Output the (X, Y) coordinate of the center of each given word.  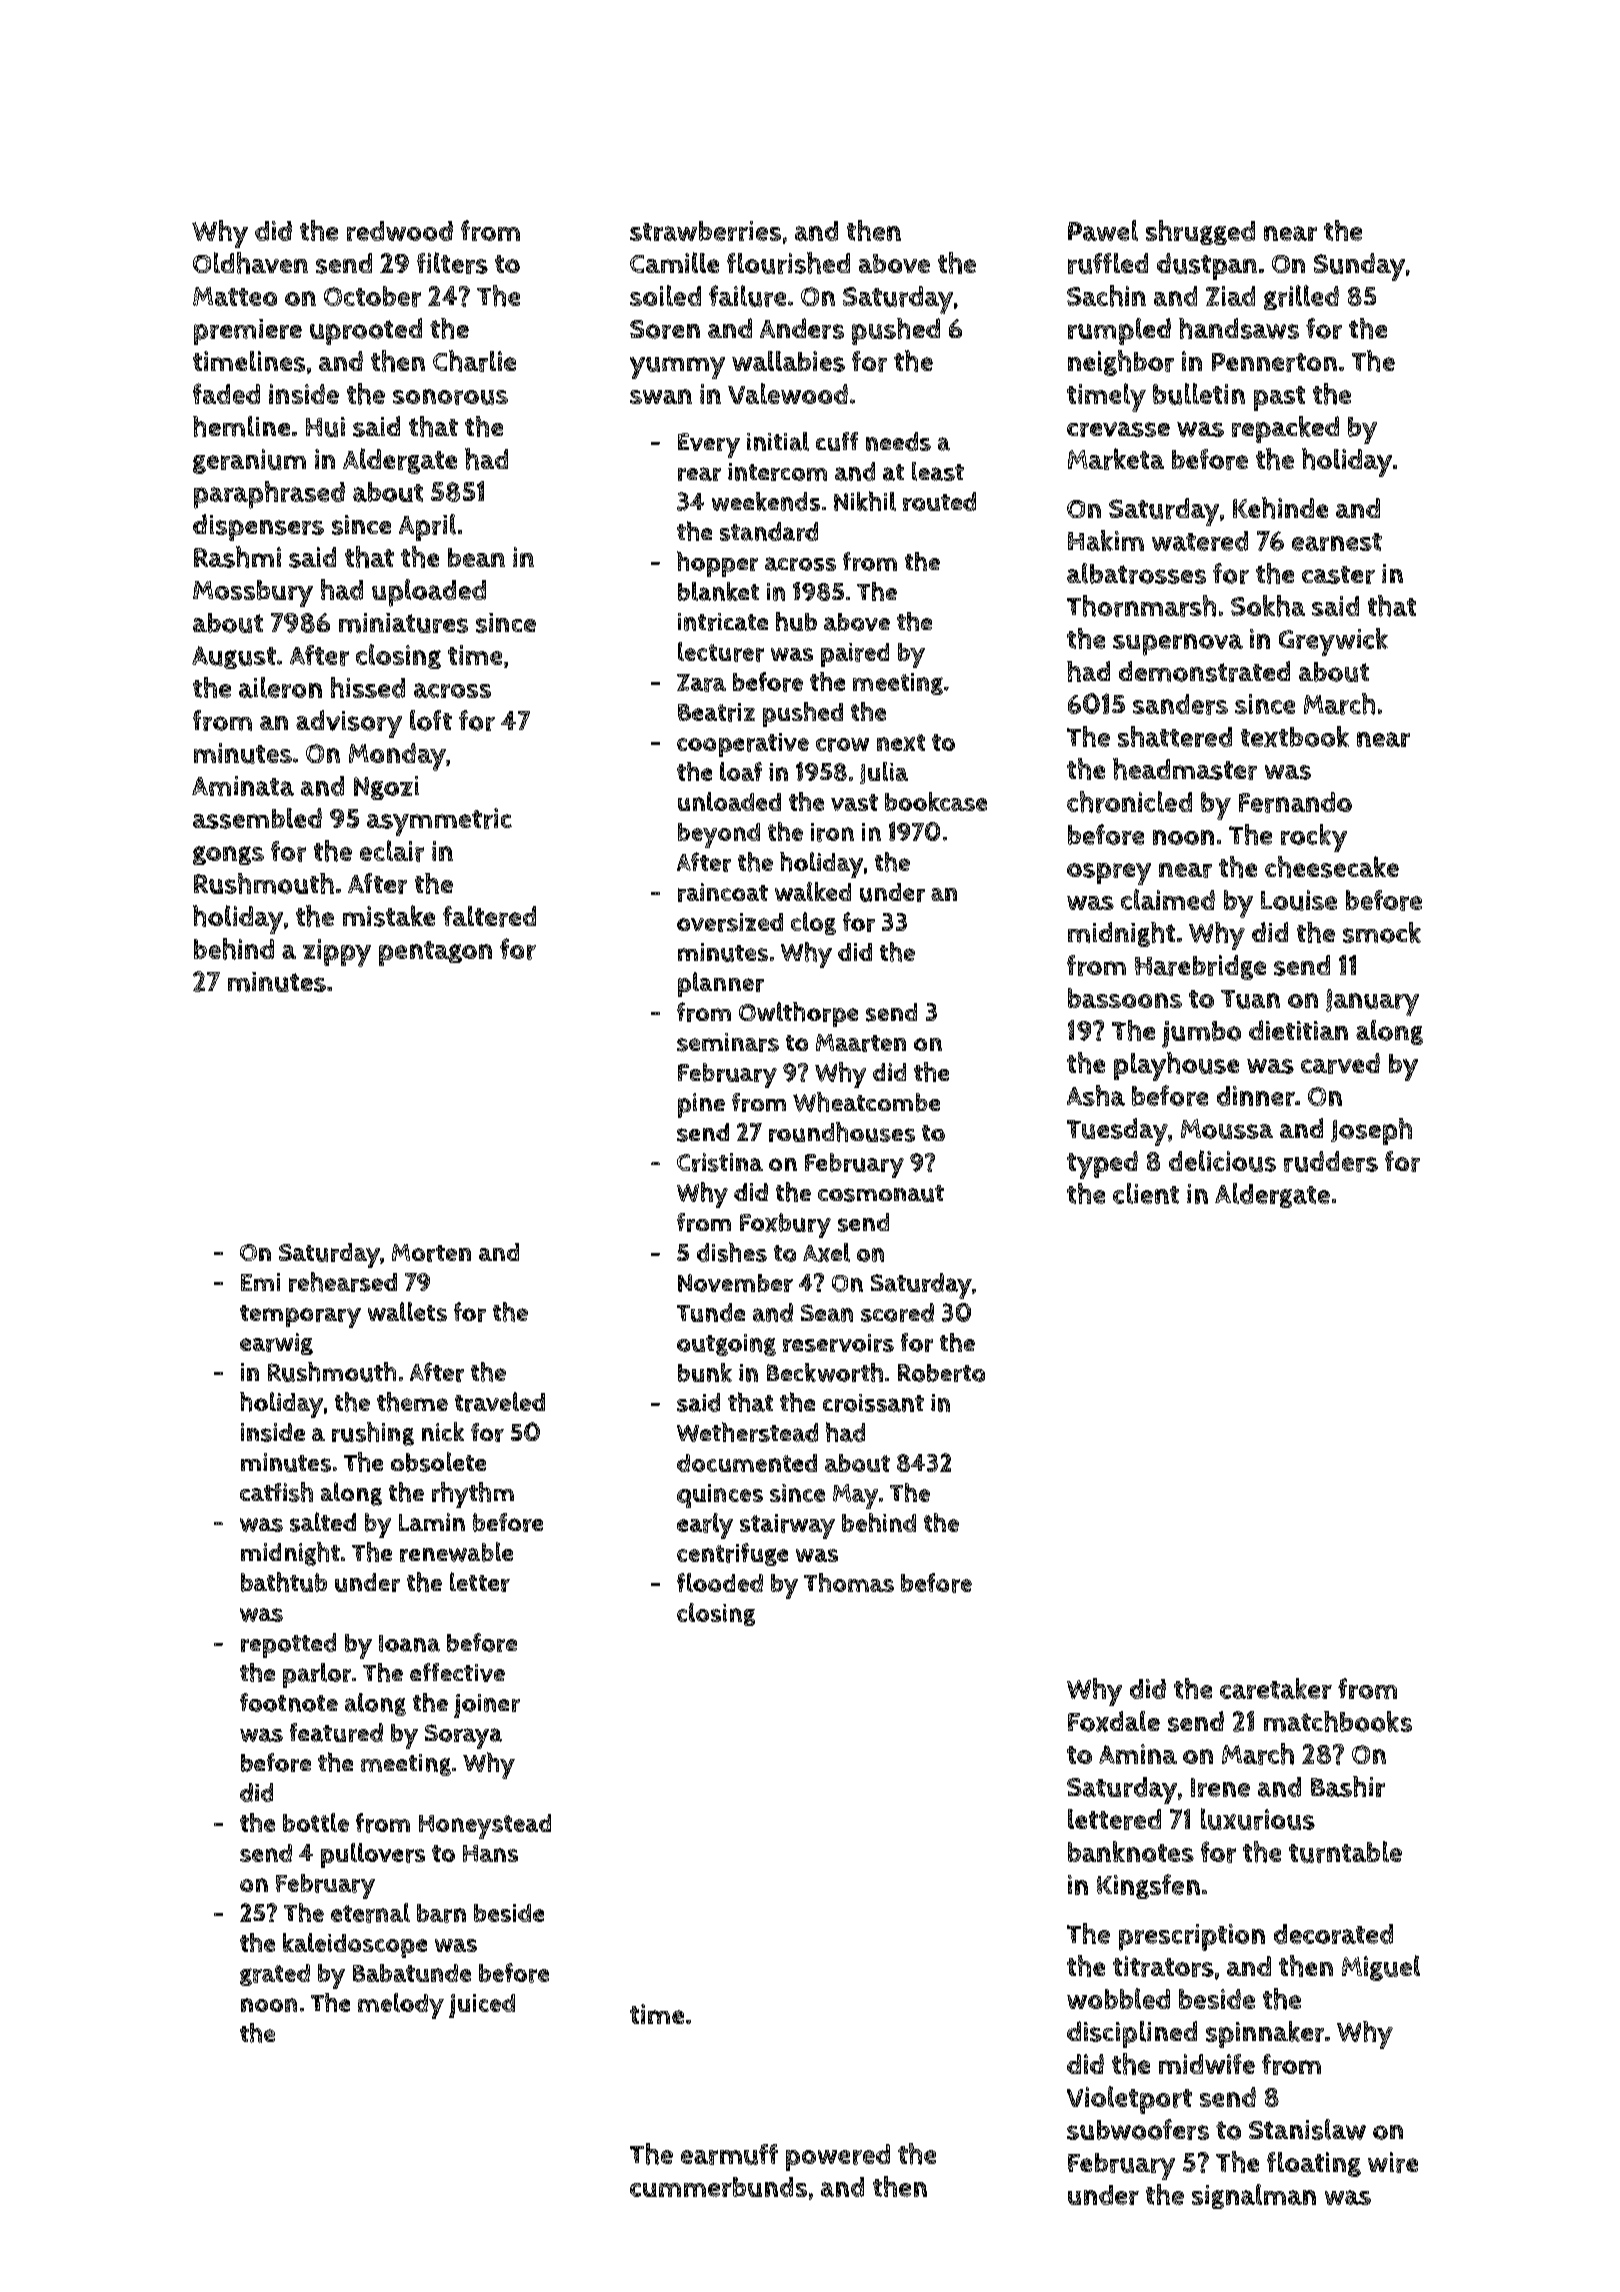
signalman (1254, 2196)
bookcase (936, 801)
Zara (701, 683)
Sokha (1268, 606)
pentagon (435, 953)
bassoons (1125, 998)
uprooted (366, 331)
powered (838, 2157)
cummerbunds (718, 2187)
